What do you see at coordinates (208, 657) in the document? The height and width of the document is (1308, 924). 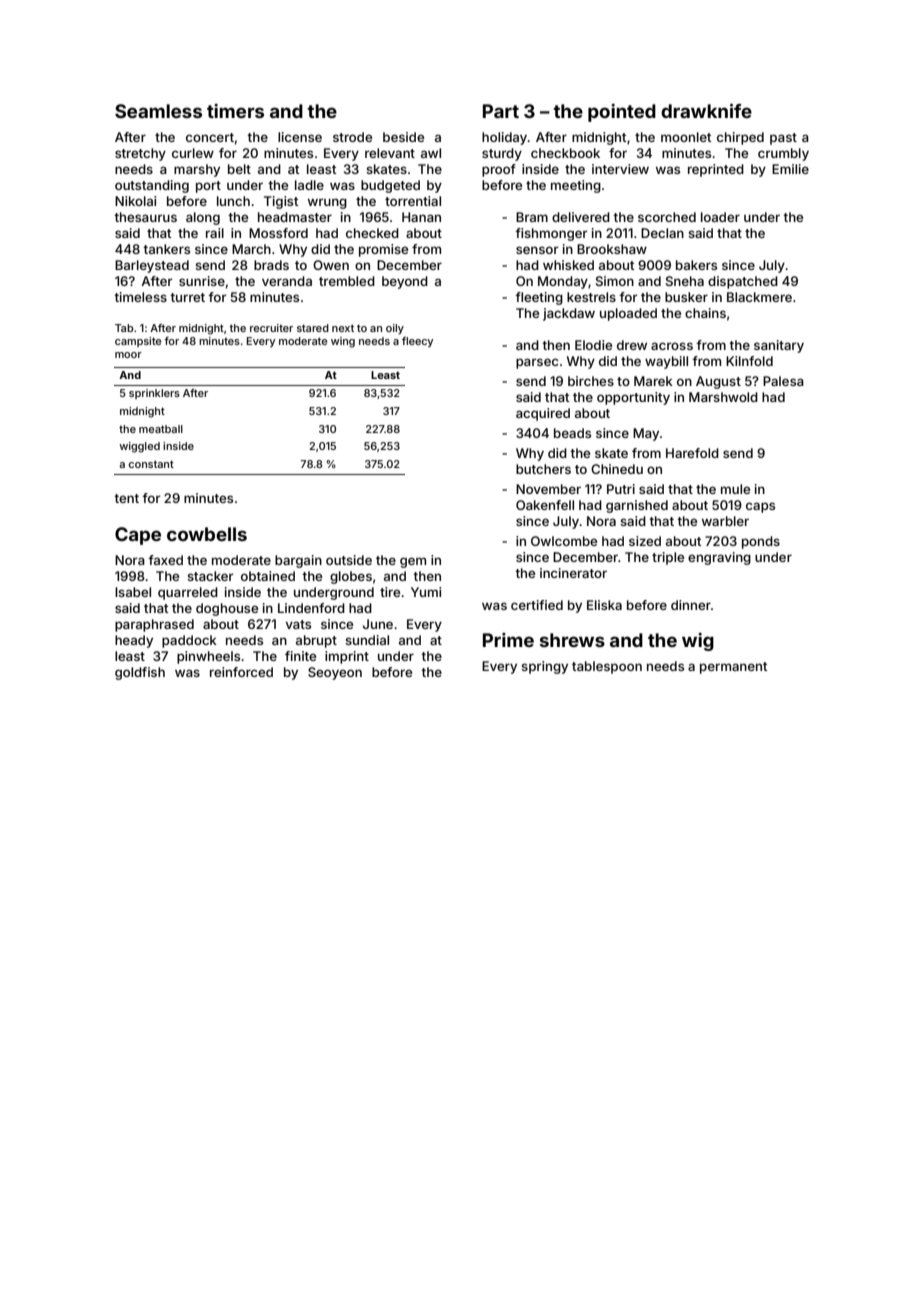 I see `pinwheels` at bounding box center [208, 657].
